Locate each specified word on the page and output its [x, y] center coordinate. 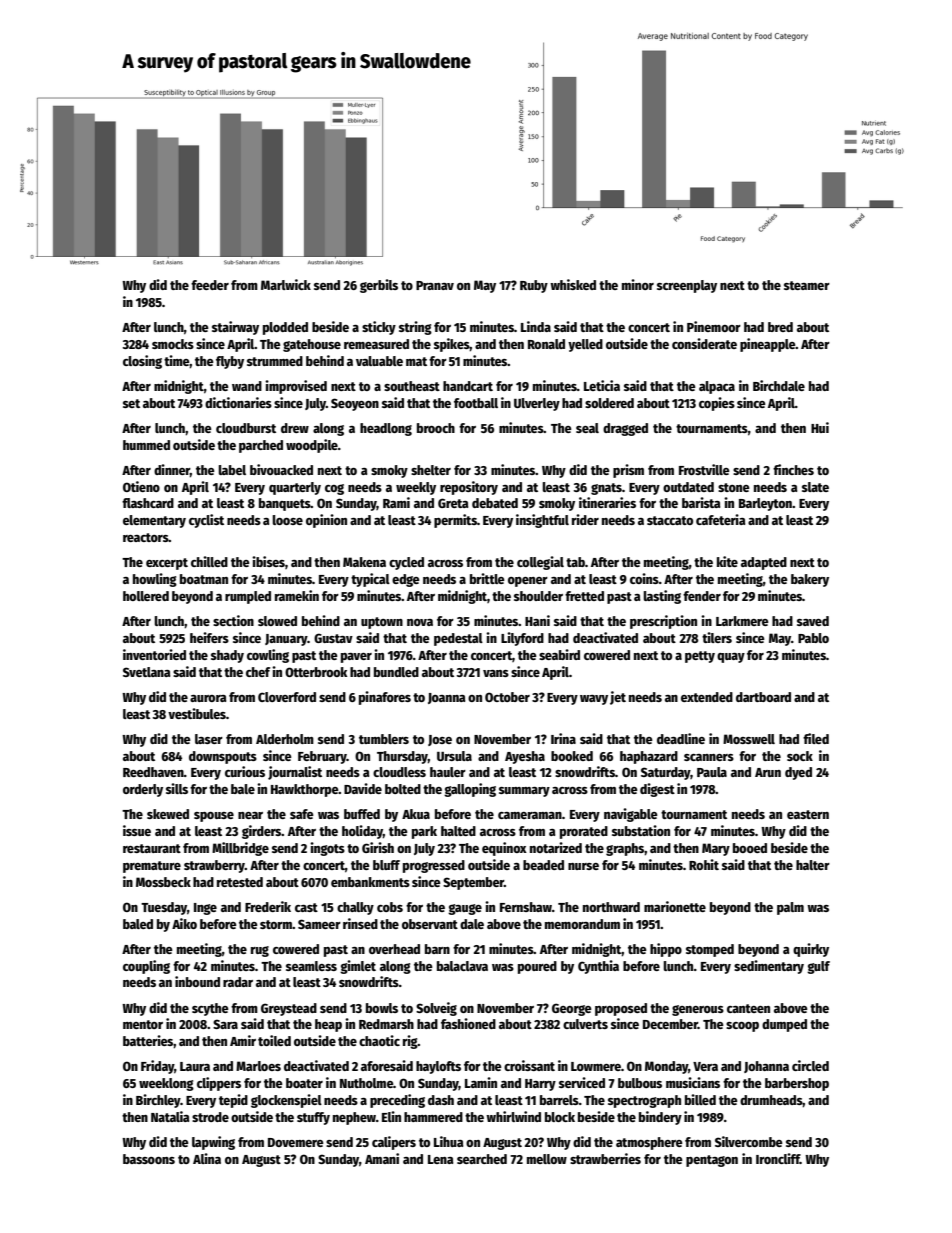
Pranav [435, 285]
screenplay [687, 286]
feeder [210, 285]
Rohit [704, 864]
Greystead [289, 1009]
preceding [397, 1101]
